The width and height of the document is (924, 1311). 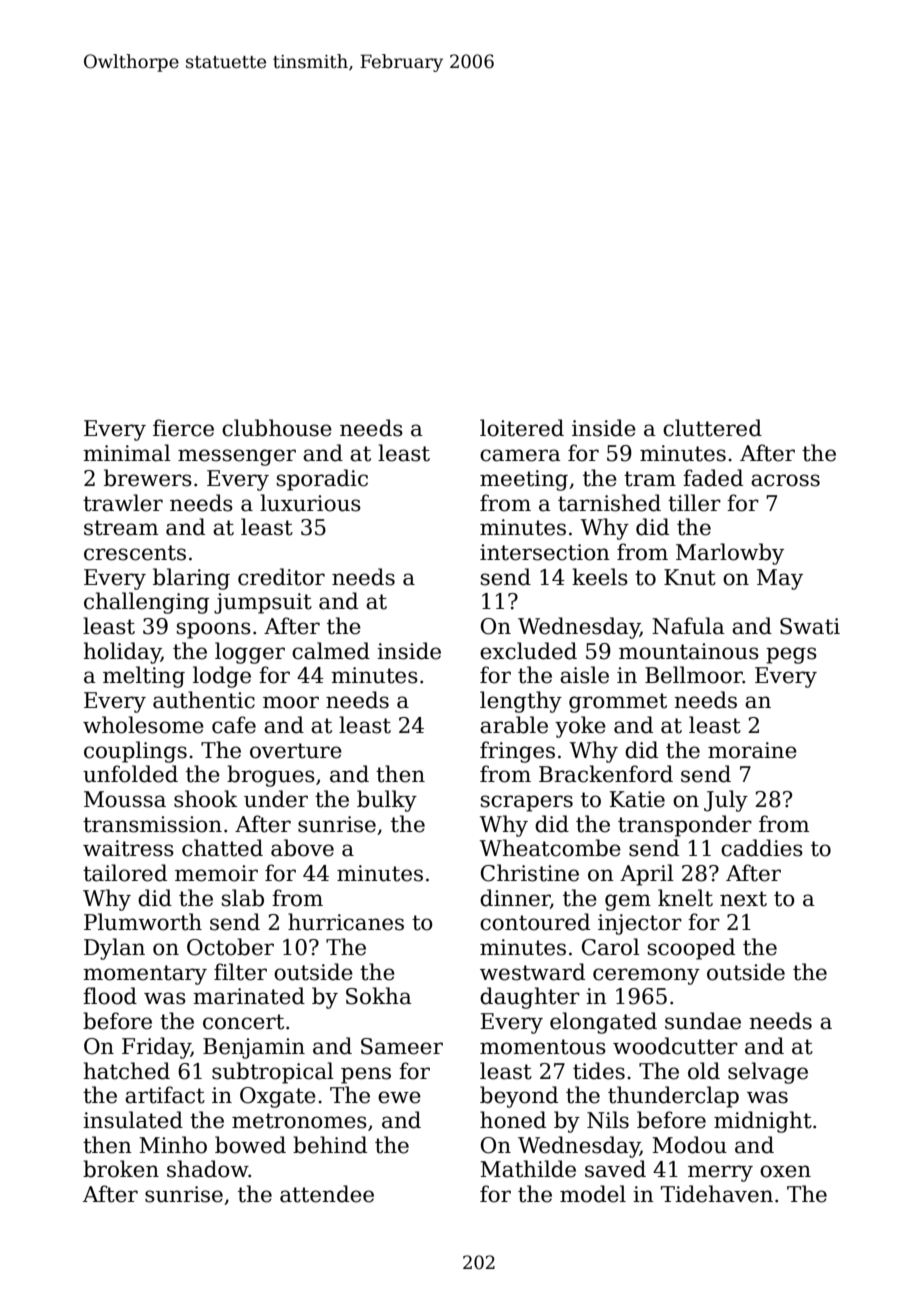 What do you see at coordinates (387, 801) in the document?
I see `bulky` at bounding box center [387, 801].
